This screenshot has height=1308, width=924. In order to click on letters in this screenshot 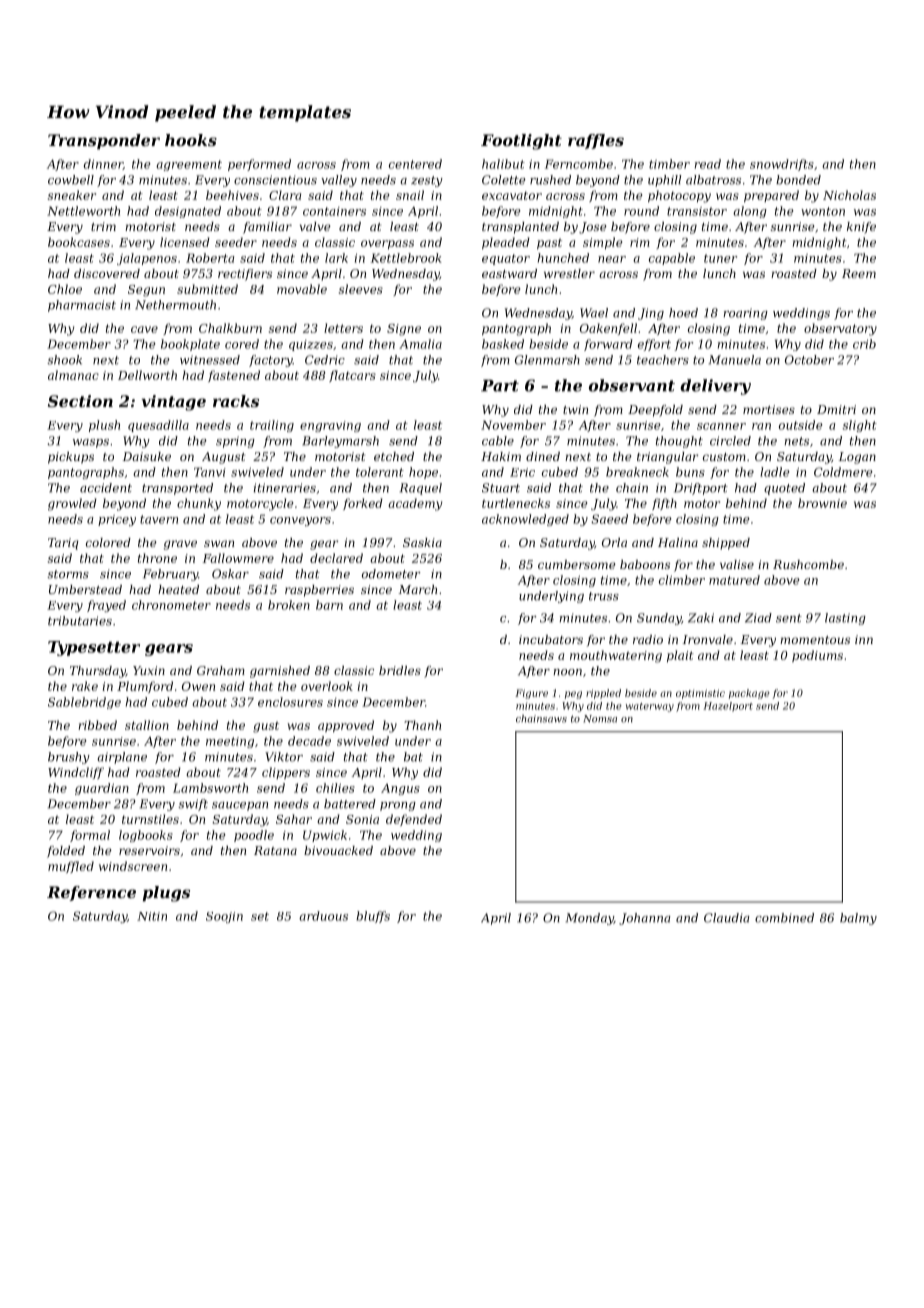, I will do `click(343, 328)`.
